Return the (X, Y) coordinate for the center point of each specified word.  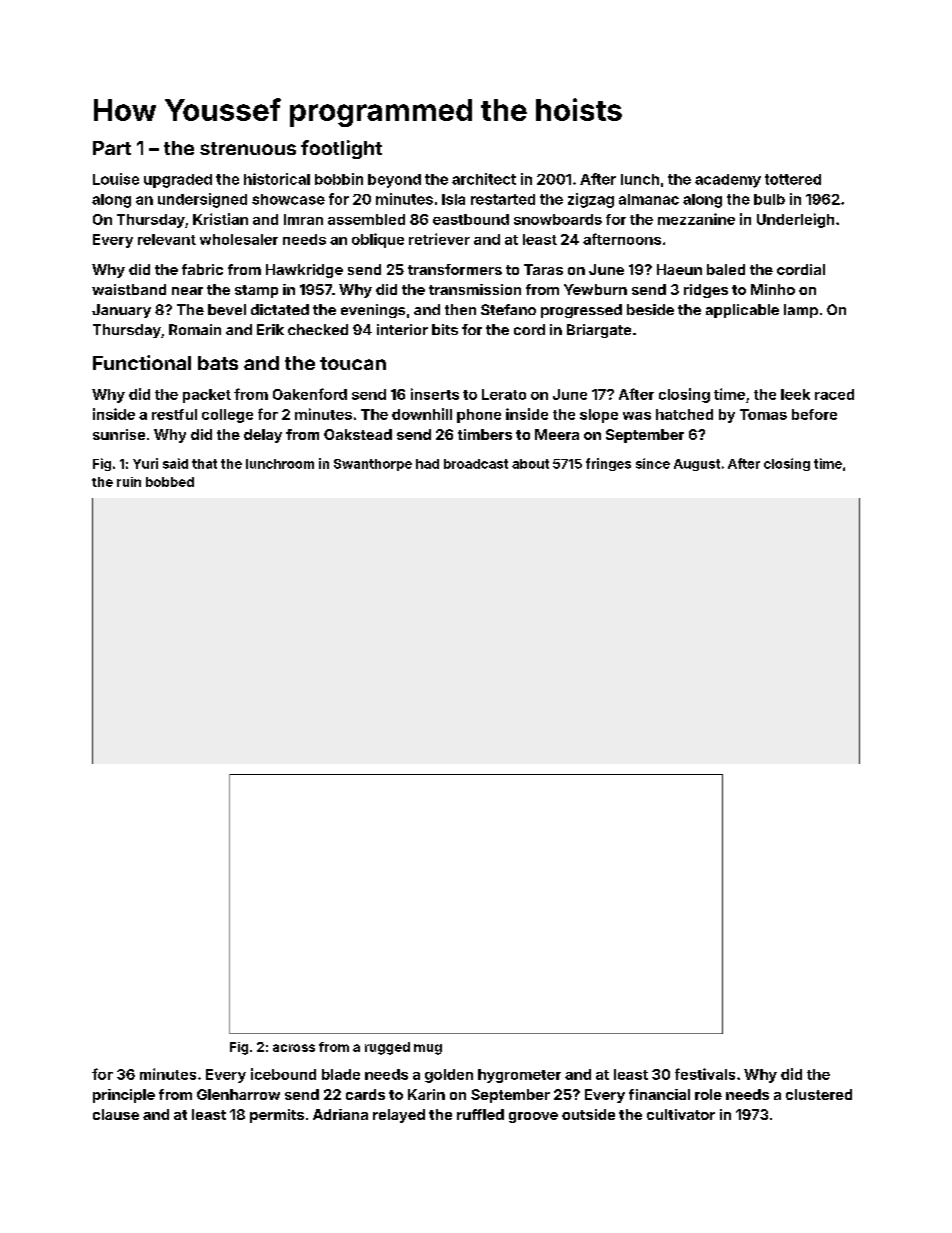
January (121, 311)
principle (124, 1096)
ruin (129, 482)
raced (834, 394)
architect (484, 179)
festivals (705, 1074)
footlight (341, 149)
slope (599, 416)
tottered (793, 179)
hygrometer (519, 1076)
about (530, 464)
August (697, 465)
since (653, 463)
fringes (608, 464)
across (294, 1048)
